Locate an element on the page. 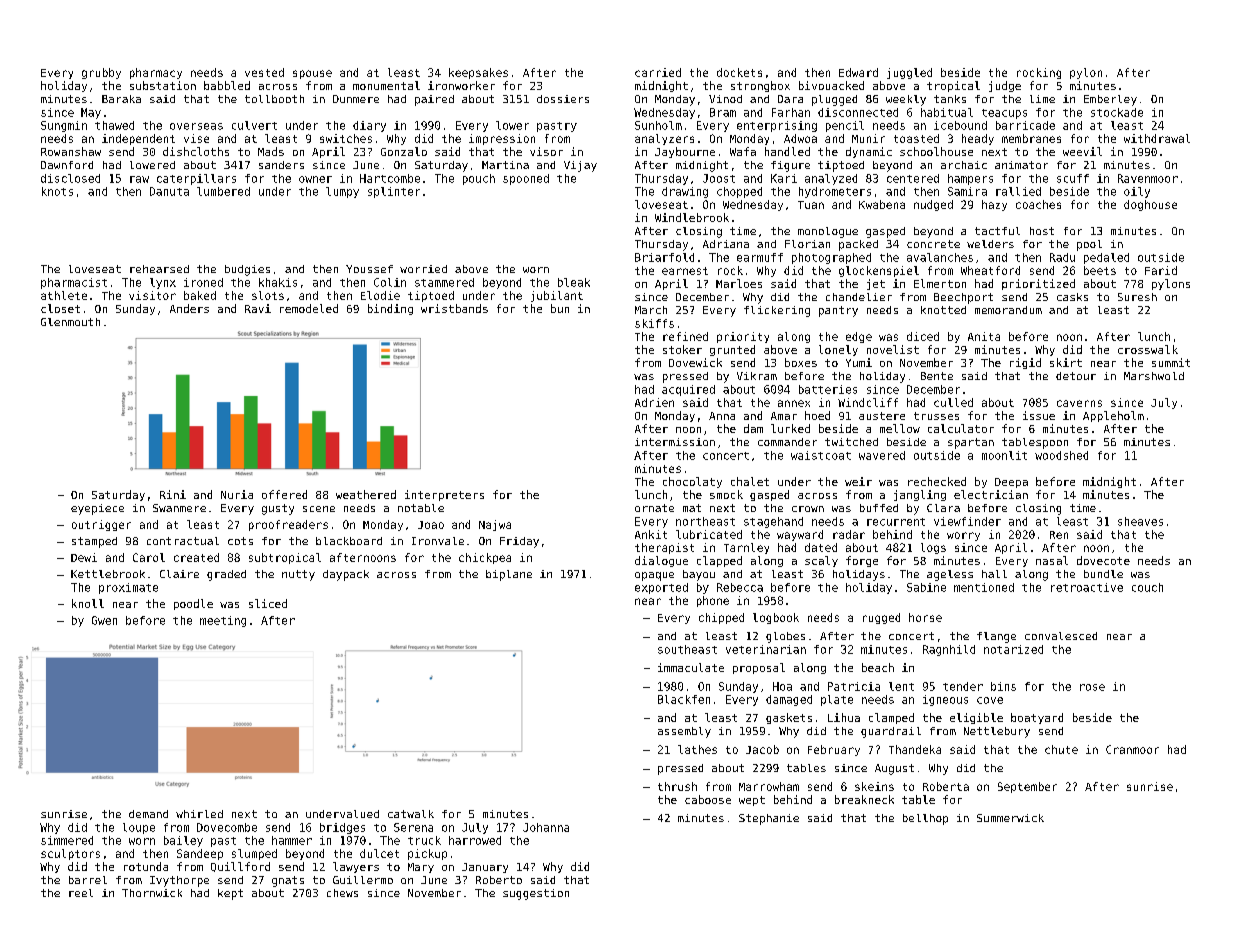  suggestion is located at coordinates (536, 894).
